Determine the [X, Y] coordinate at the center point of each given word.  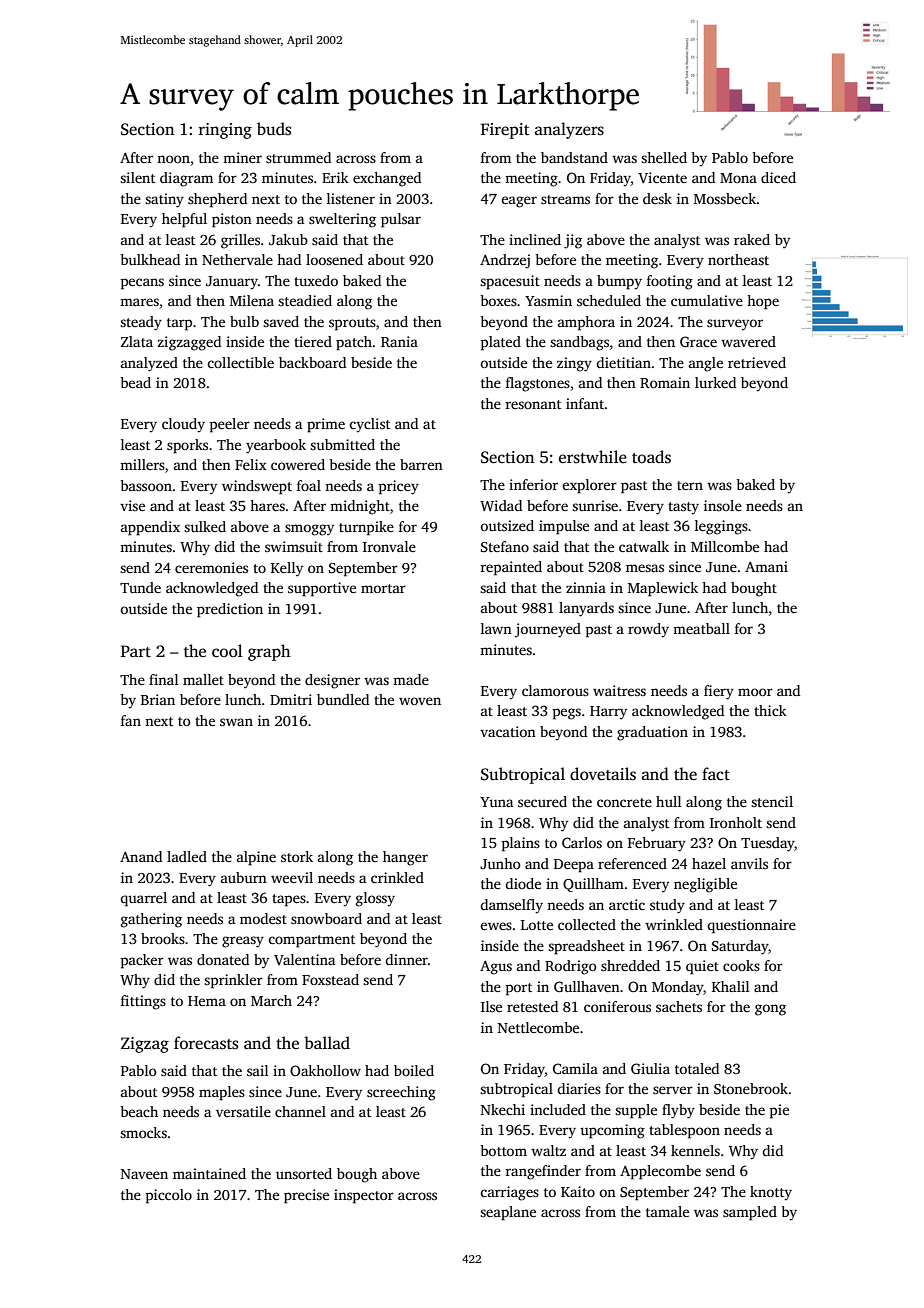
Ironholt [736, 822]
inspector [364, 1196]
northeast [738, 259]
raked [752, 239]
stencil [772, 801]
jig [573, 241]
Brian [158, 699]
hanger [405, 858]
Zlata [137, 341]
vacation [508, 731]
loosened [334, 259]
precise [306, 1196]
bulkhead [150, 259]
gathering [151, 920]
